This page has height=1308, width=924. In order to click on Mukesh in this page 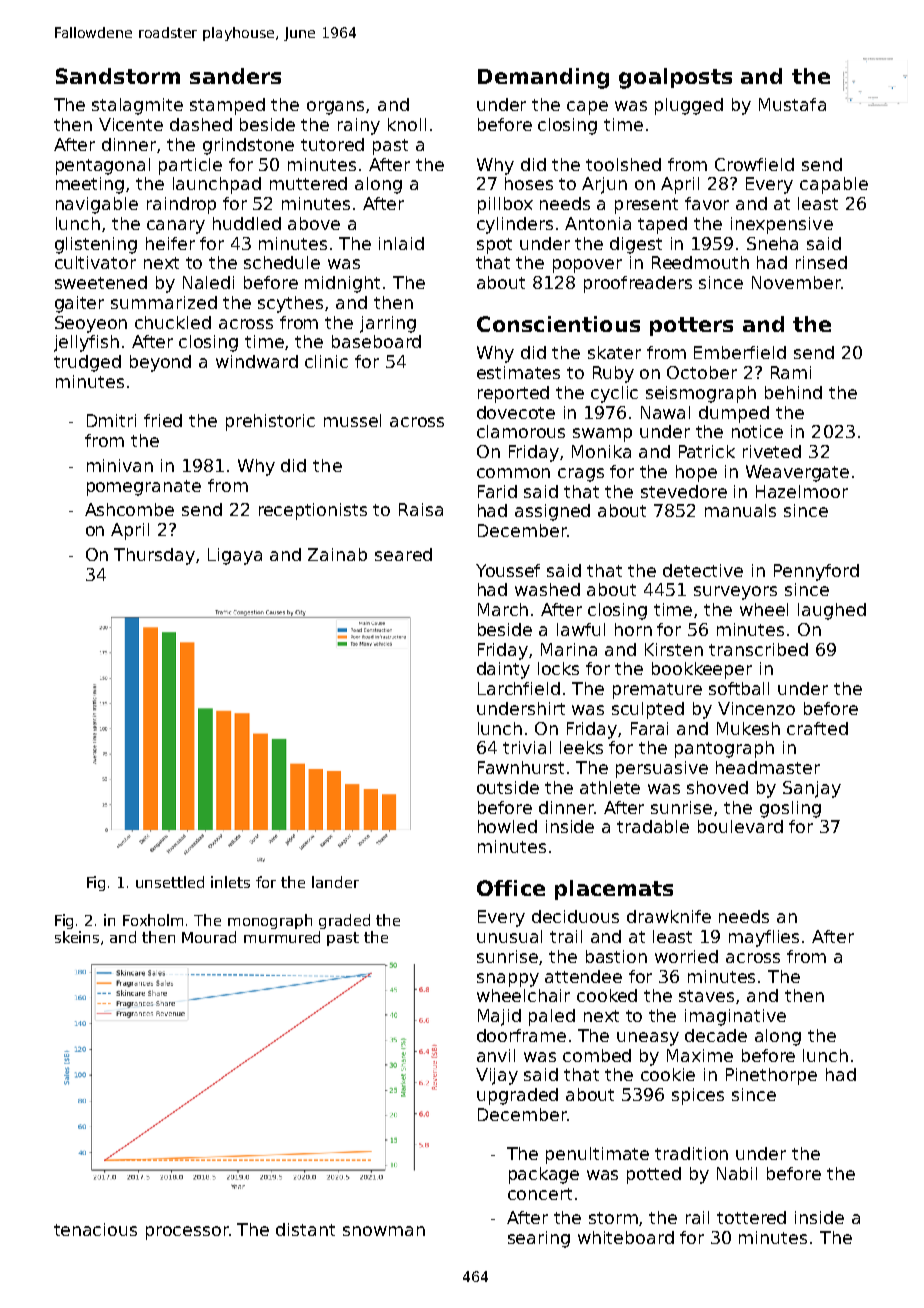, I will do `click(748, 728)`.
